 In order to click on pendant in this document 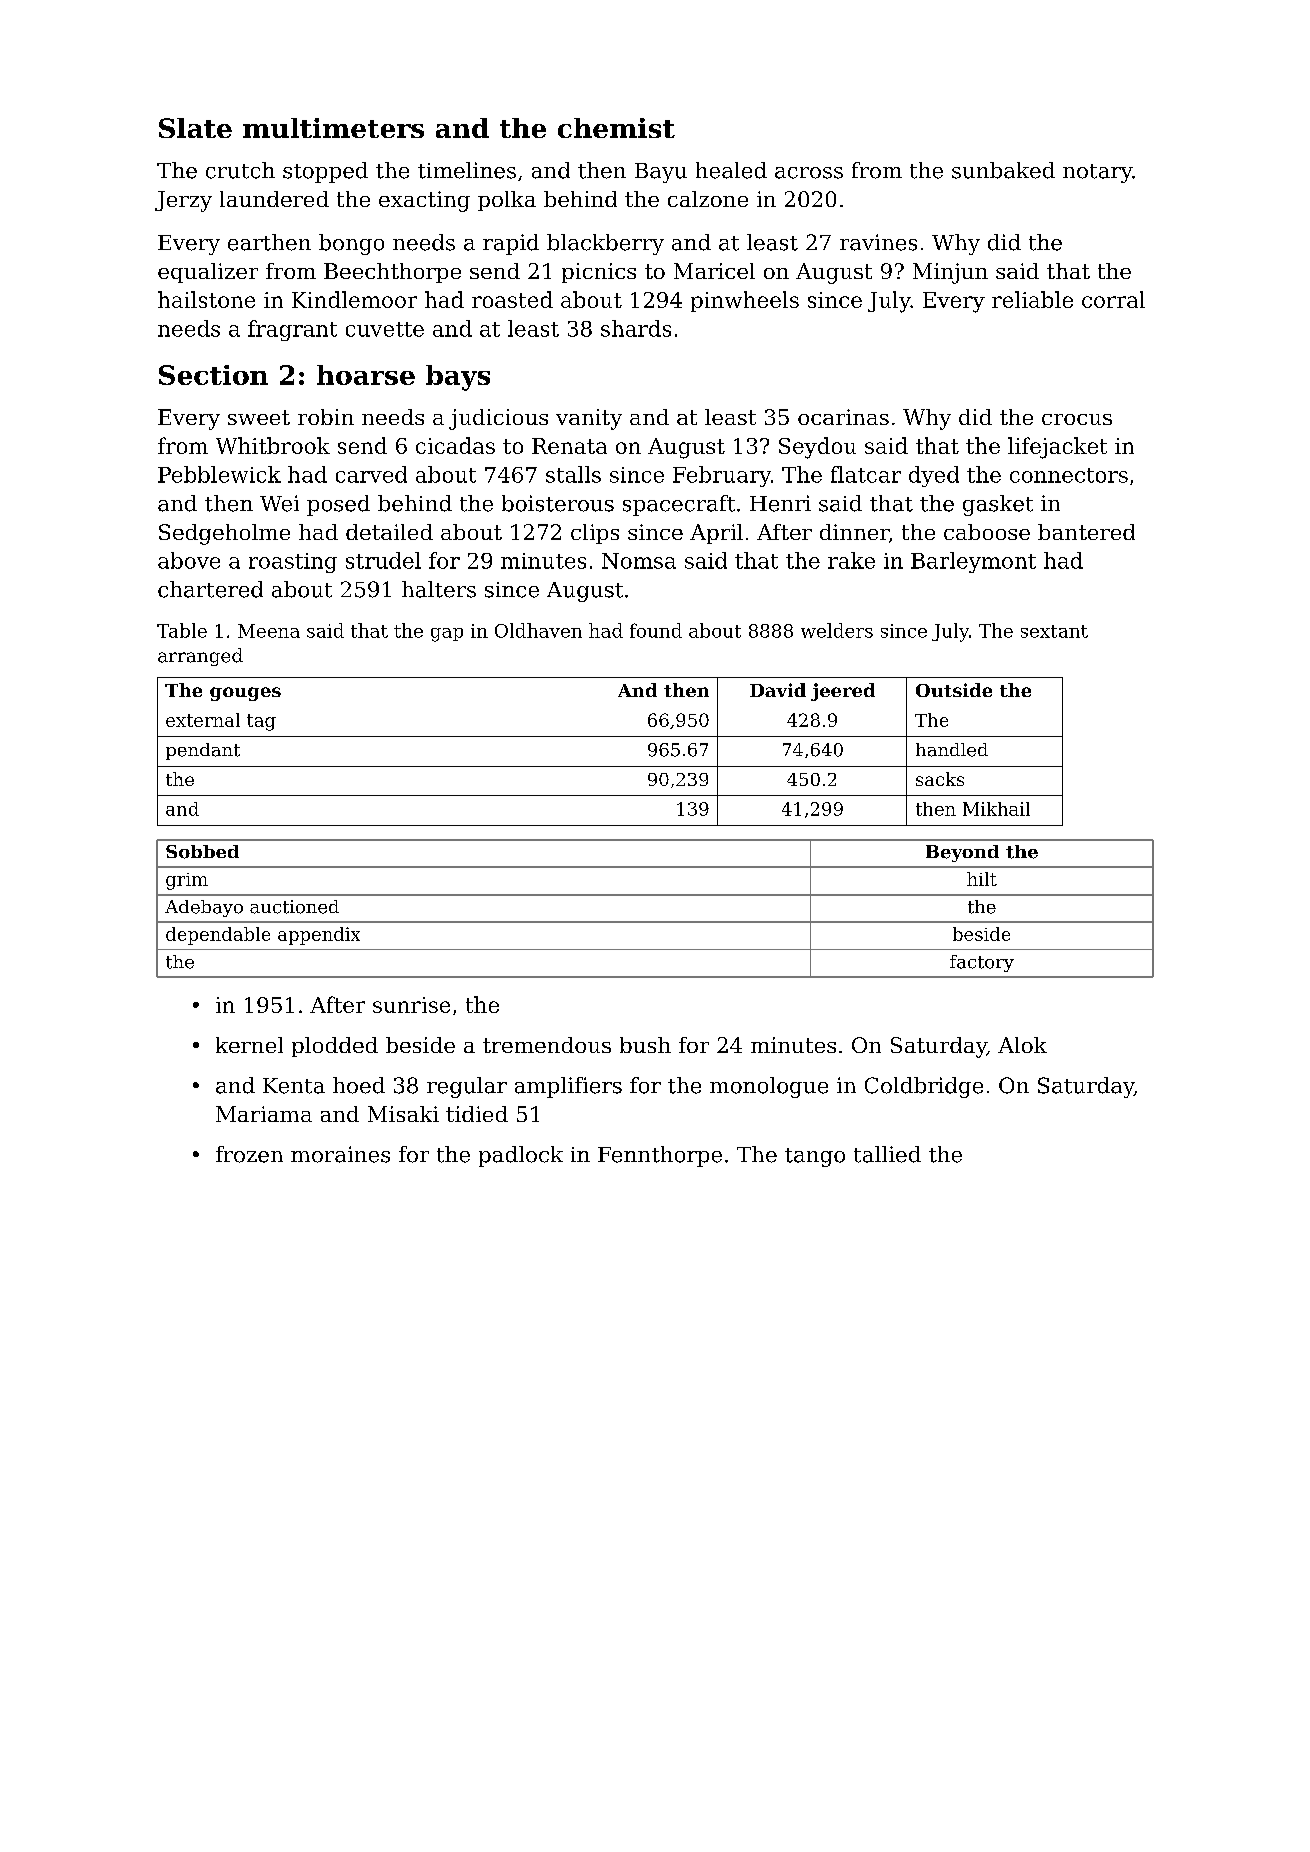, I will do `click(203, 751)`.
